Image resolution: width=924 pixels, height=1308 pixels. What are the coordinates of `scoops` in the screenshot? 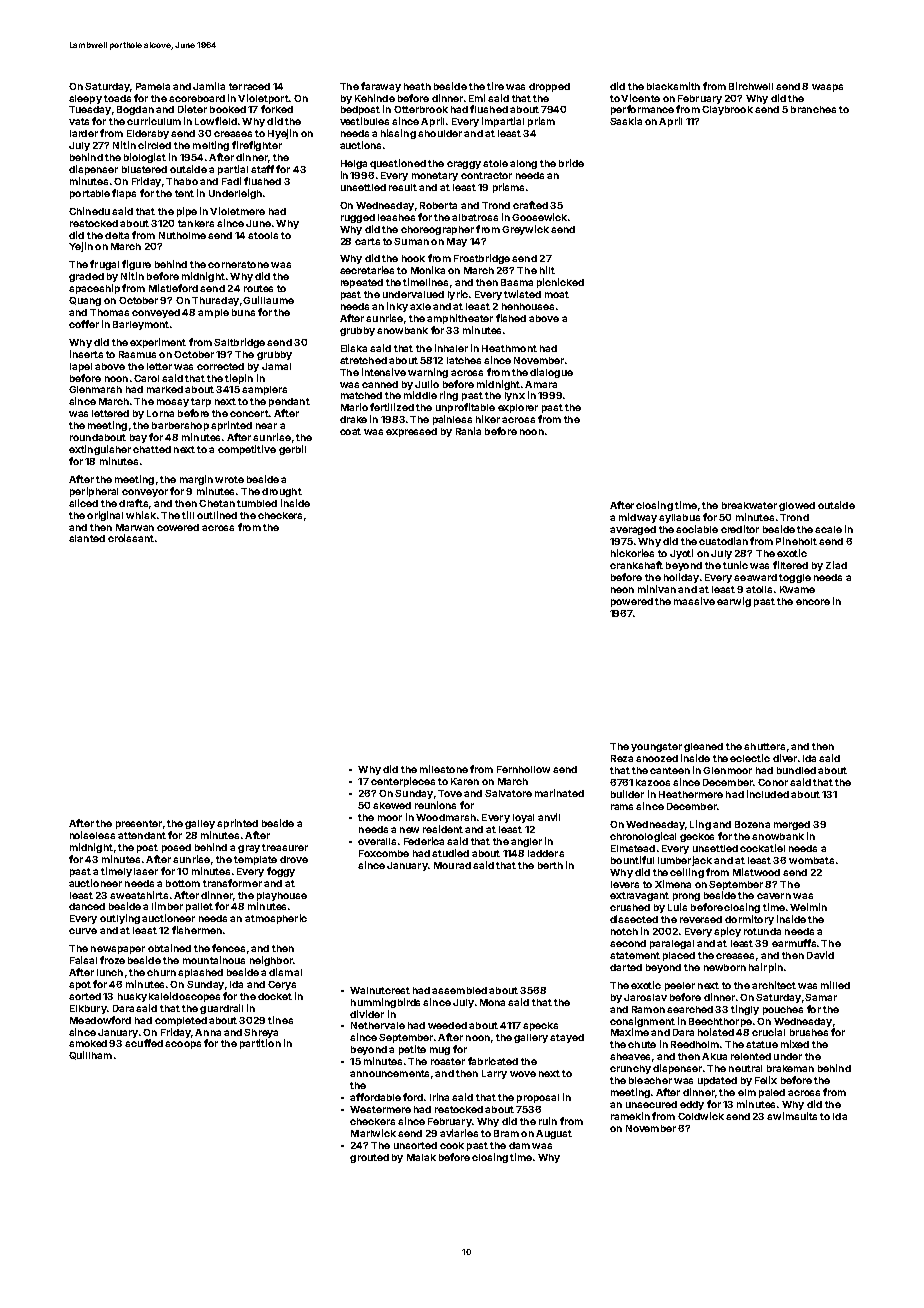 It's located at (183, 1045).
